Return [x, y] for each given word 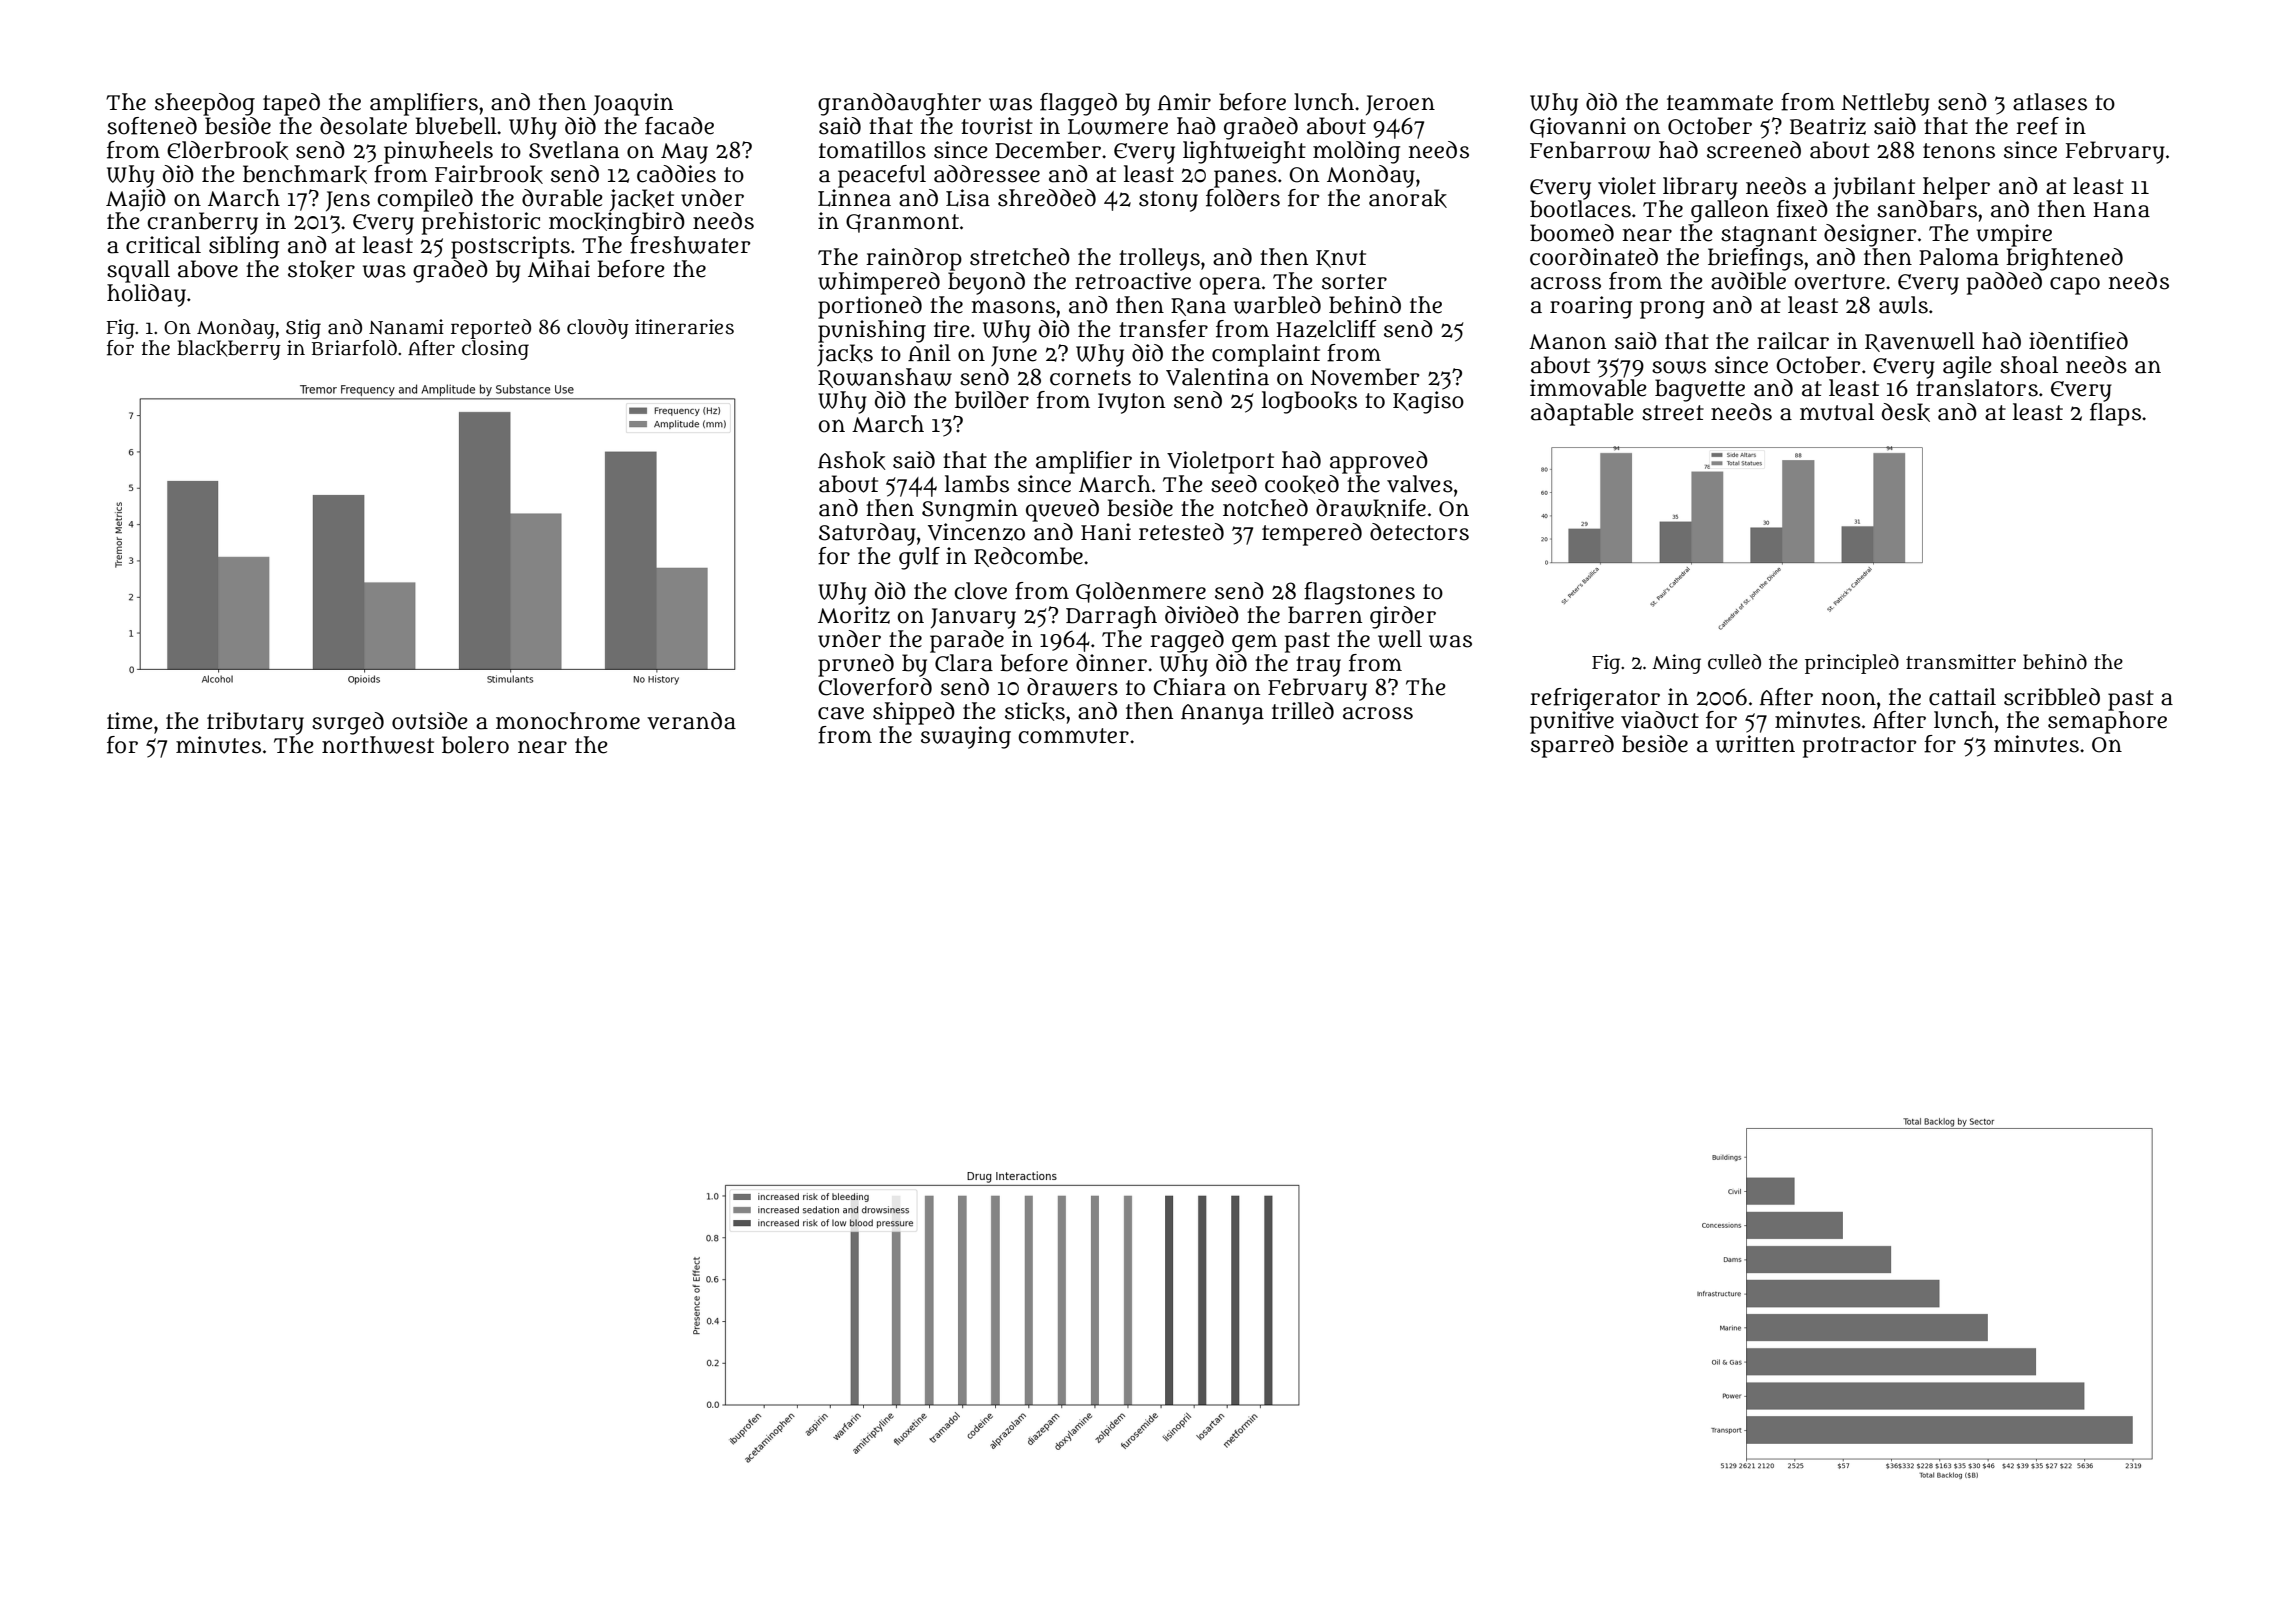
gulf [919, 558]
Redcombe [1028, 557]
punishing [872, 331]
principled [1852, 664]
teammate [1720, 103]
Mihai [559, 269]
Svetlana [574, 150]
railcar [1793, 341]
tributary [255, 723]
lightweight [1244, 152]
